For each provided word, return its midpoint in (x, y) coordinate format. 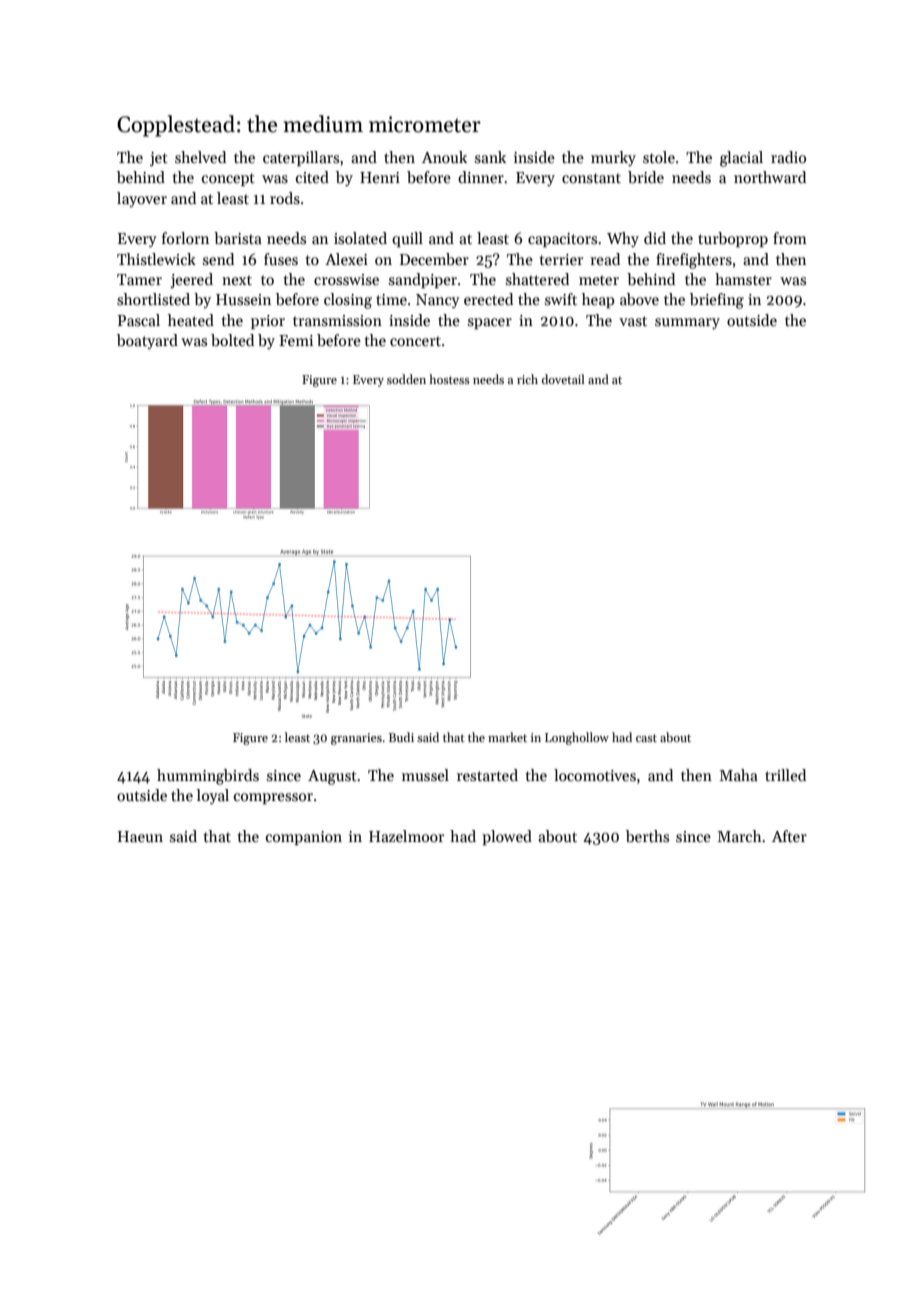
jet (159, 159)
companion (304, 838)
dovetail (563, 379)
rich (527, 379)
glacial (741, 159)
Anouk (444, 157)
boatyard (147, 341)
